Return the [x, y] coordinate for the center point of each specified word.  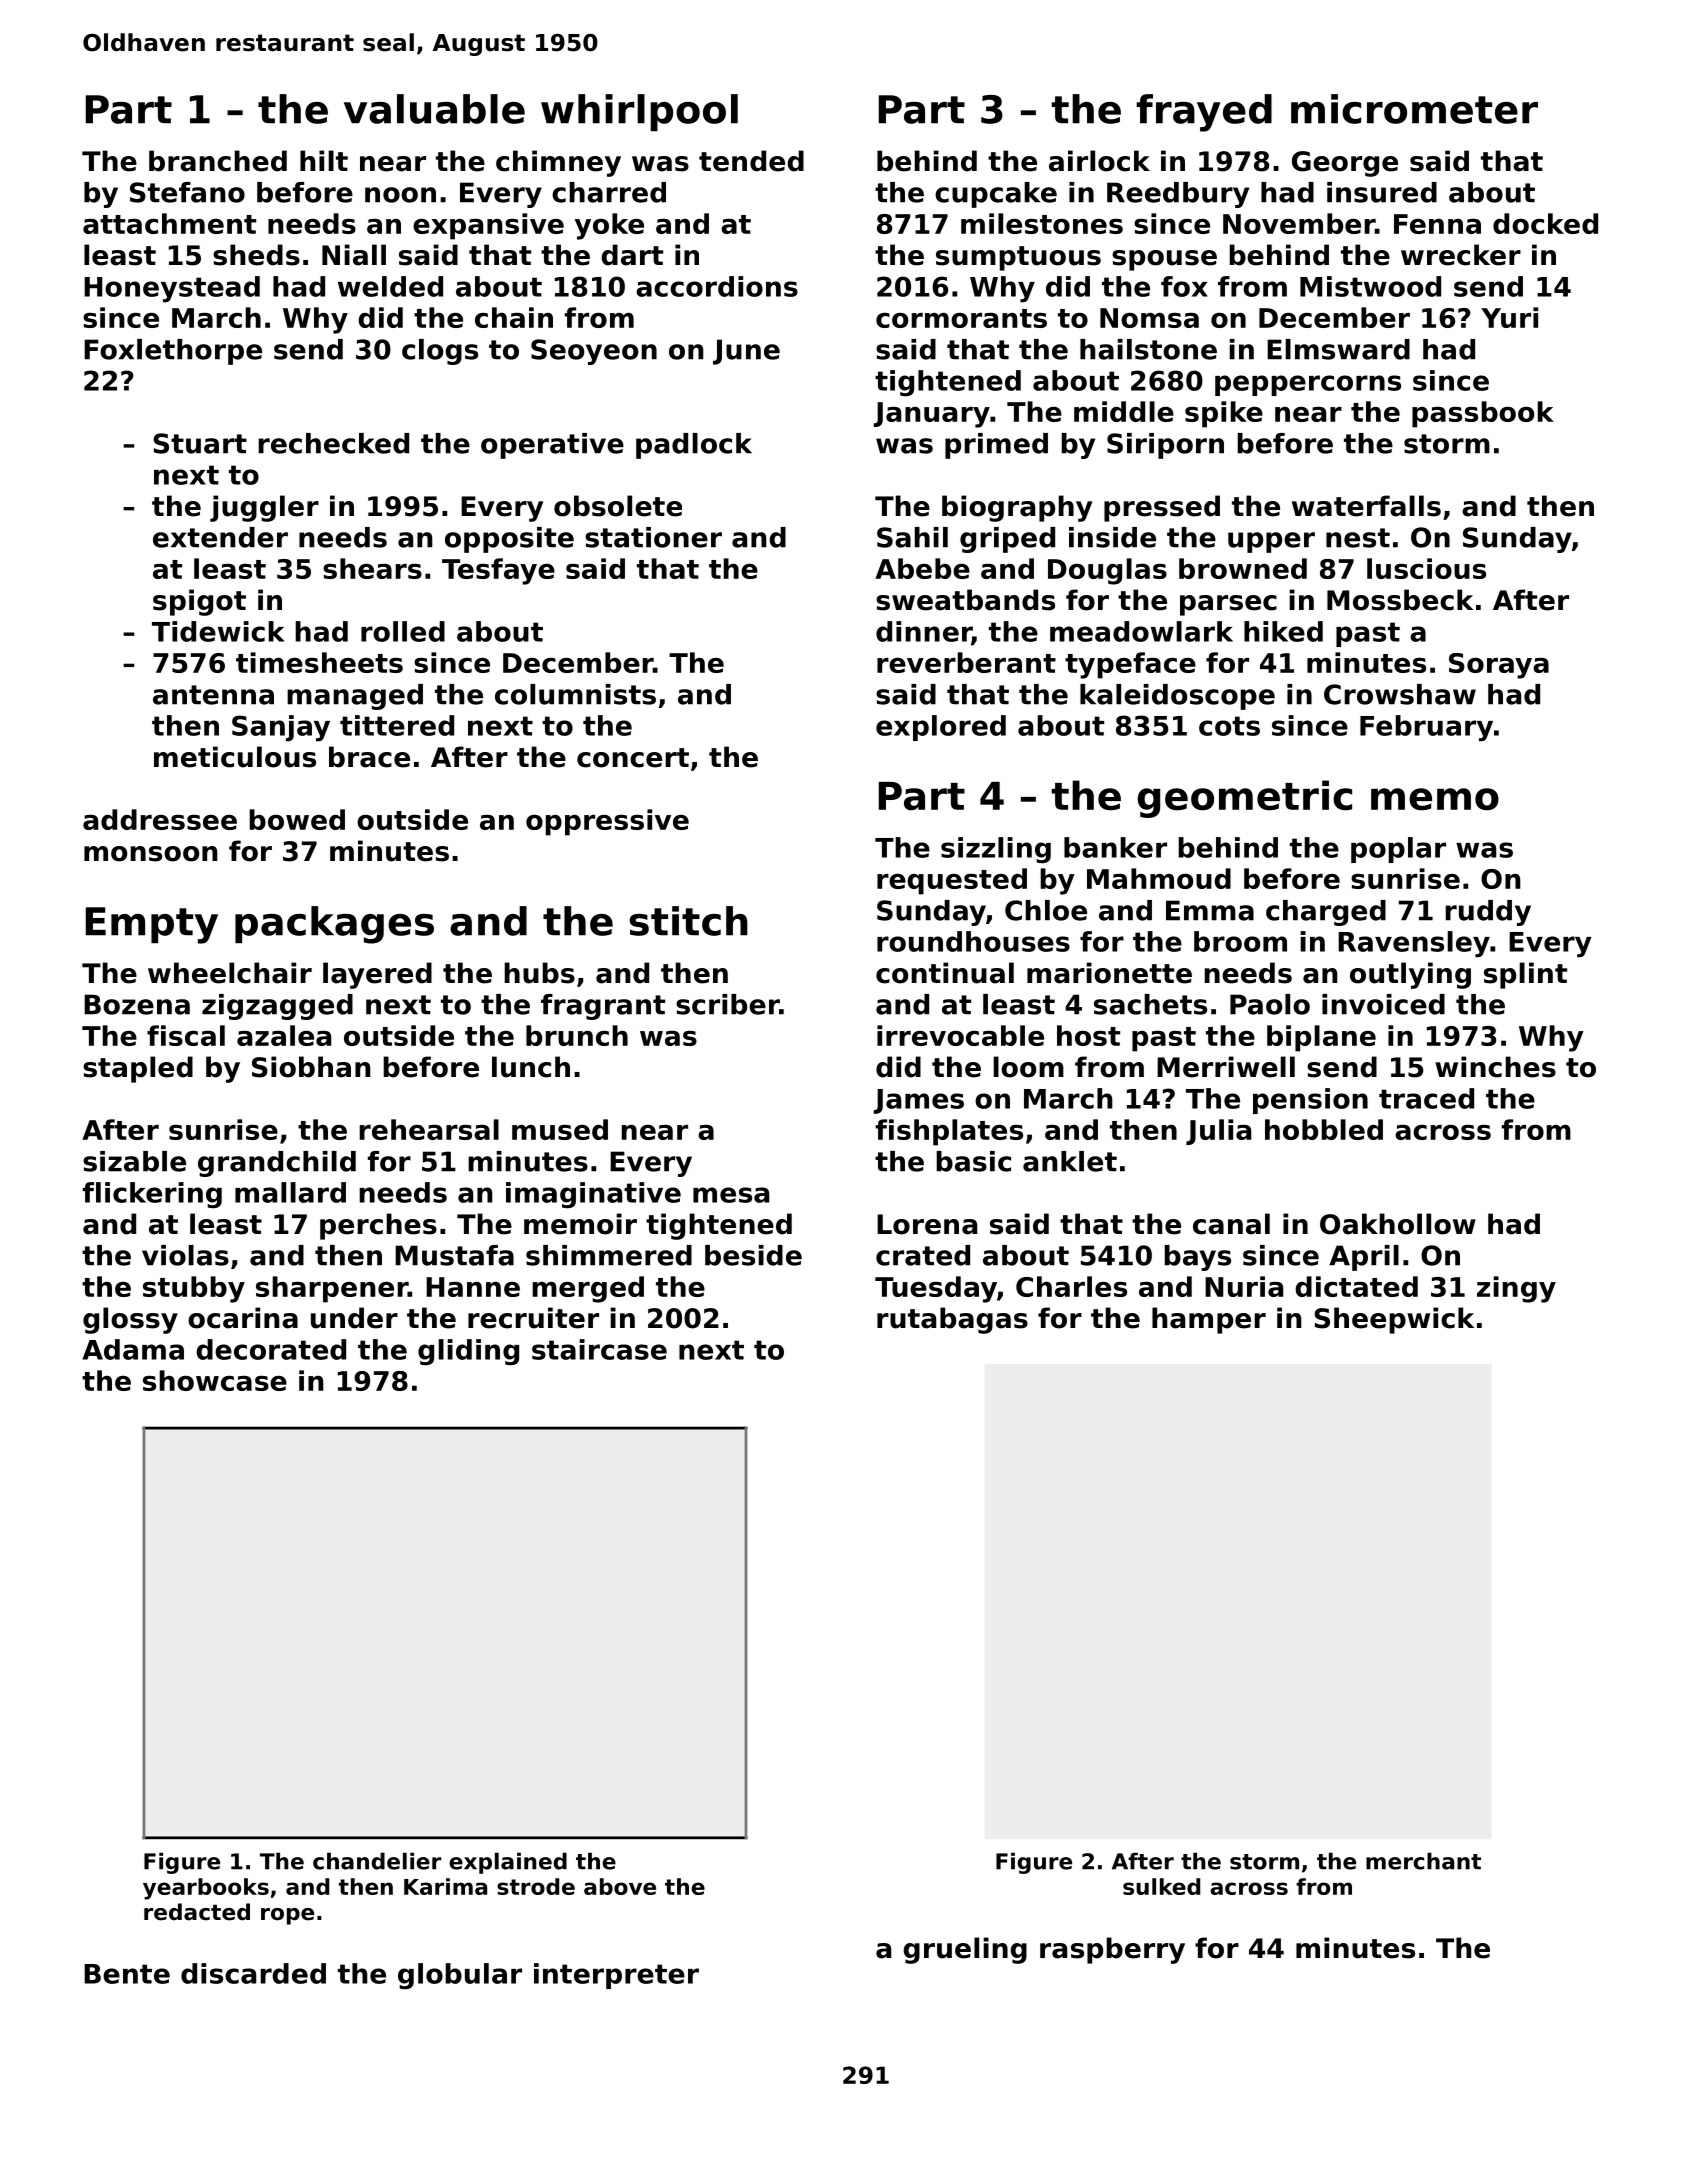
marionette [1109, 973]
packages [334, 925]
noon [400, 195]
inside [1112, 537]
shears [372, 568]
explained [508, 1863]
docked [1545, 223]
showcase [215, 1380]
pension [1310, 1101]
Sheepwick [1394, 1320]
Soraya [1499, 666]
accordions [717, 286]
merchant [1423, 1861]
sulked [1161, 1886]
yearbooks [206, 1889]
